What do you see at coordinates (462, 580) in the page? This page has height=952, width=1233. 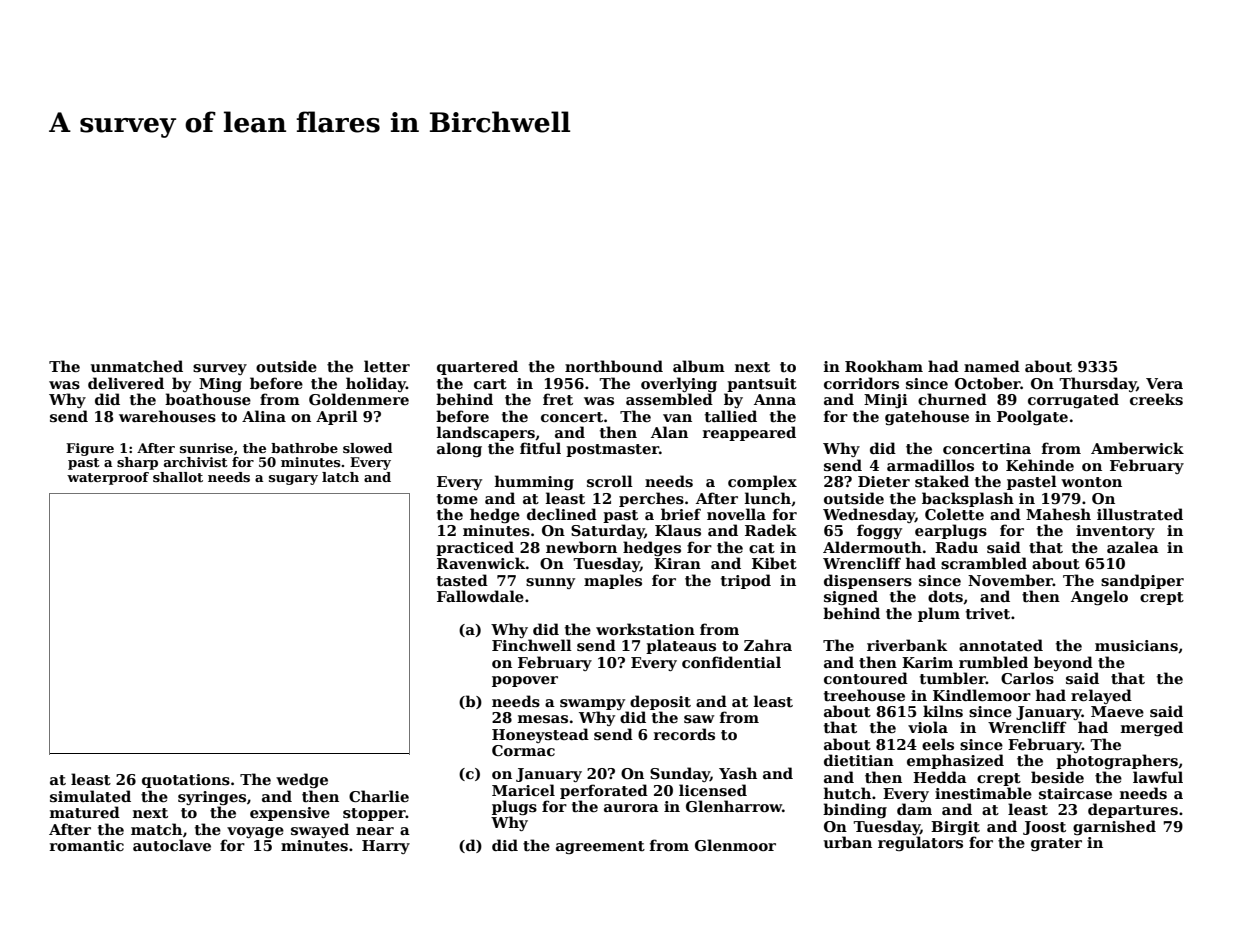 I see `tasted` at bounding box center [462, 580].
